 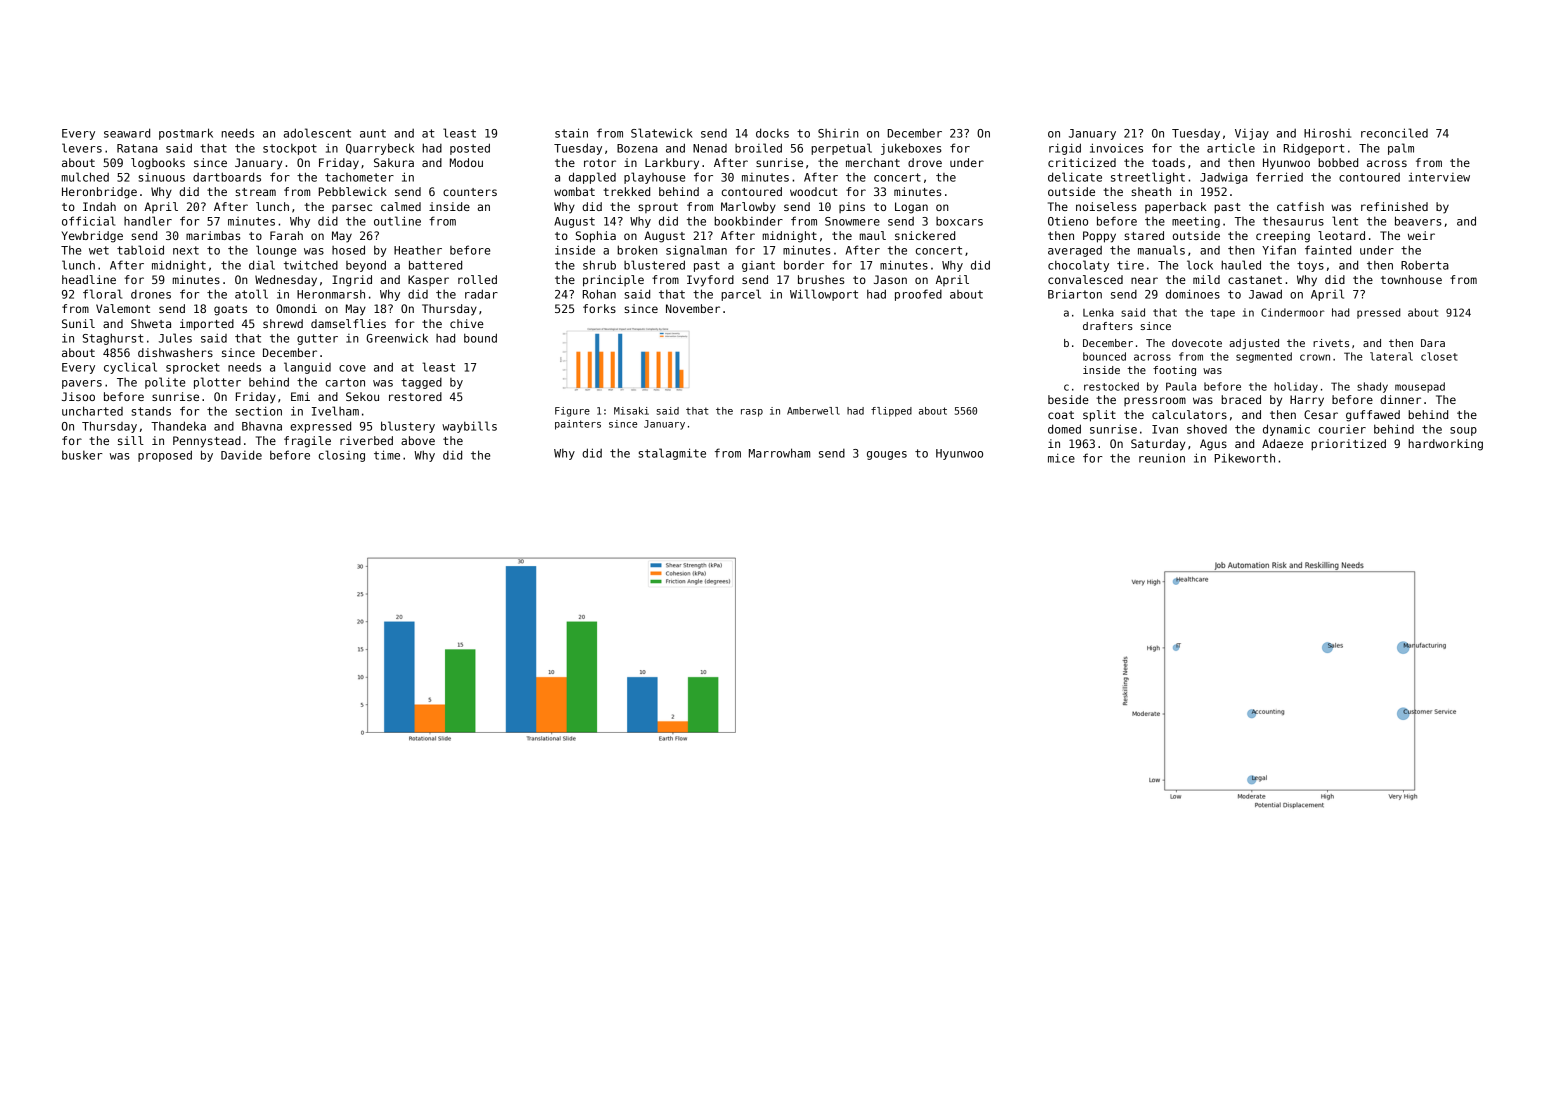 What do you see at coordinates (1418, 221) in the screenshot?
I see `beavers` at bounding box center [1418, 221].
